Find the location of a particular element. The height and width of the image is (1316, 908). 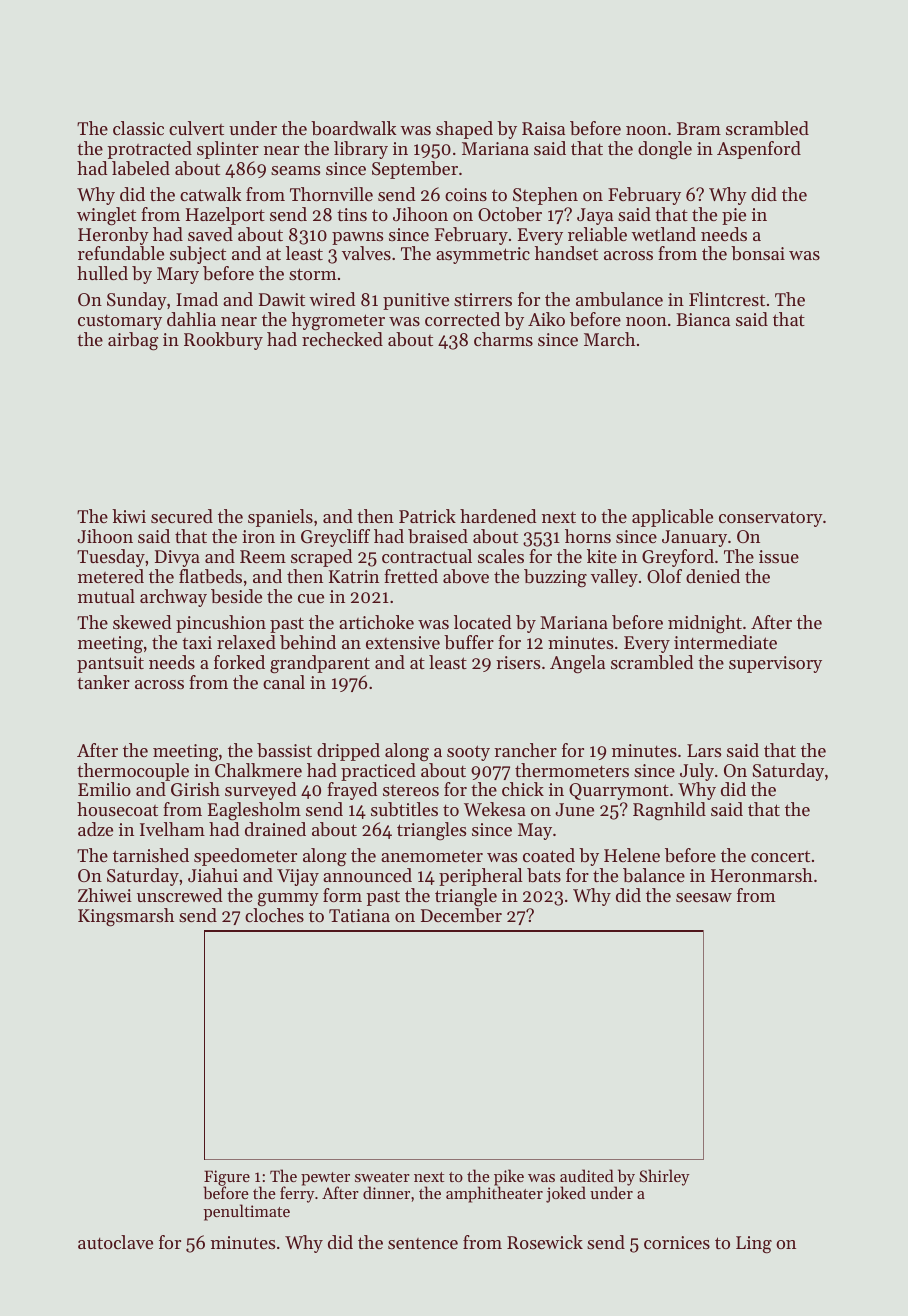

winglet is located at coordinates (106, 216).
